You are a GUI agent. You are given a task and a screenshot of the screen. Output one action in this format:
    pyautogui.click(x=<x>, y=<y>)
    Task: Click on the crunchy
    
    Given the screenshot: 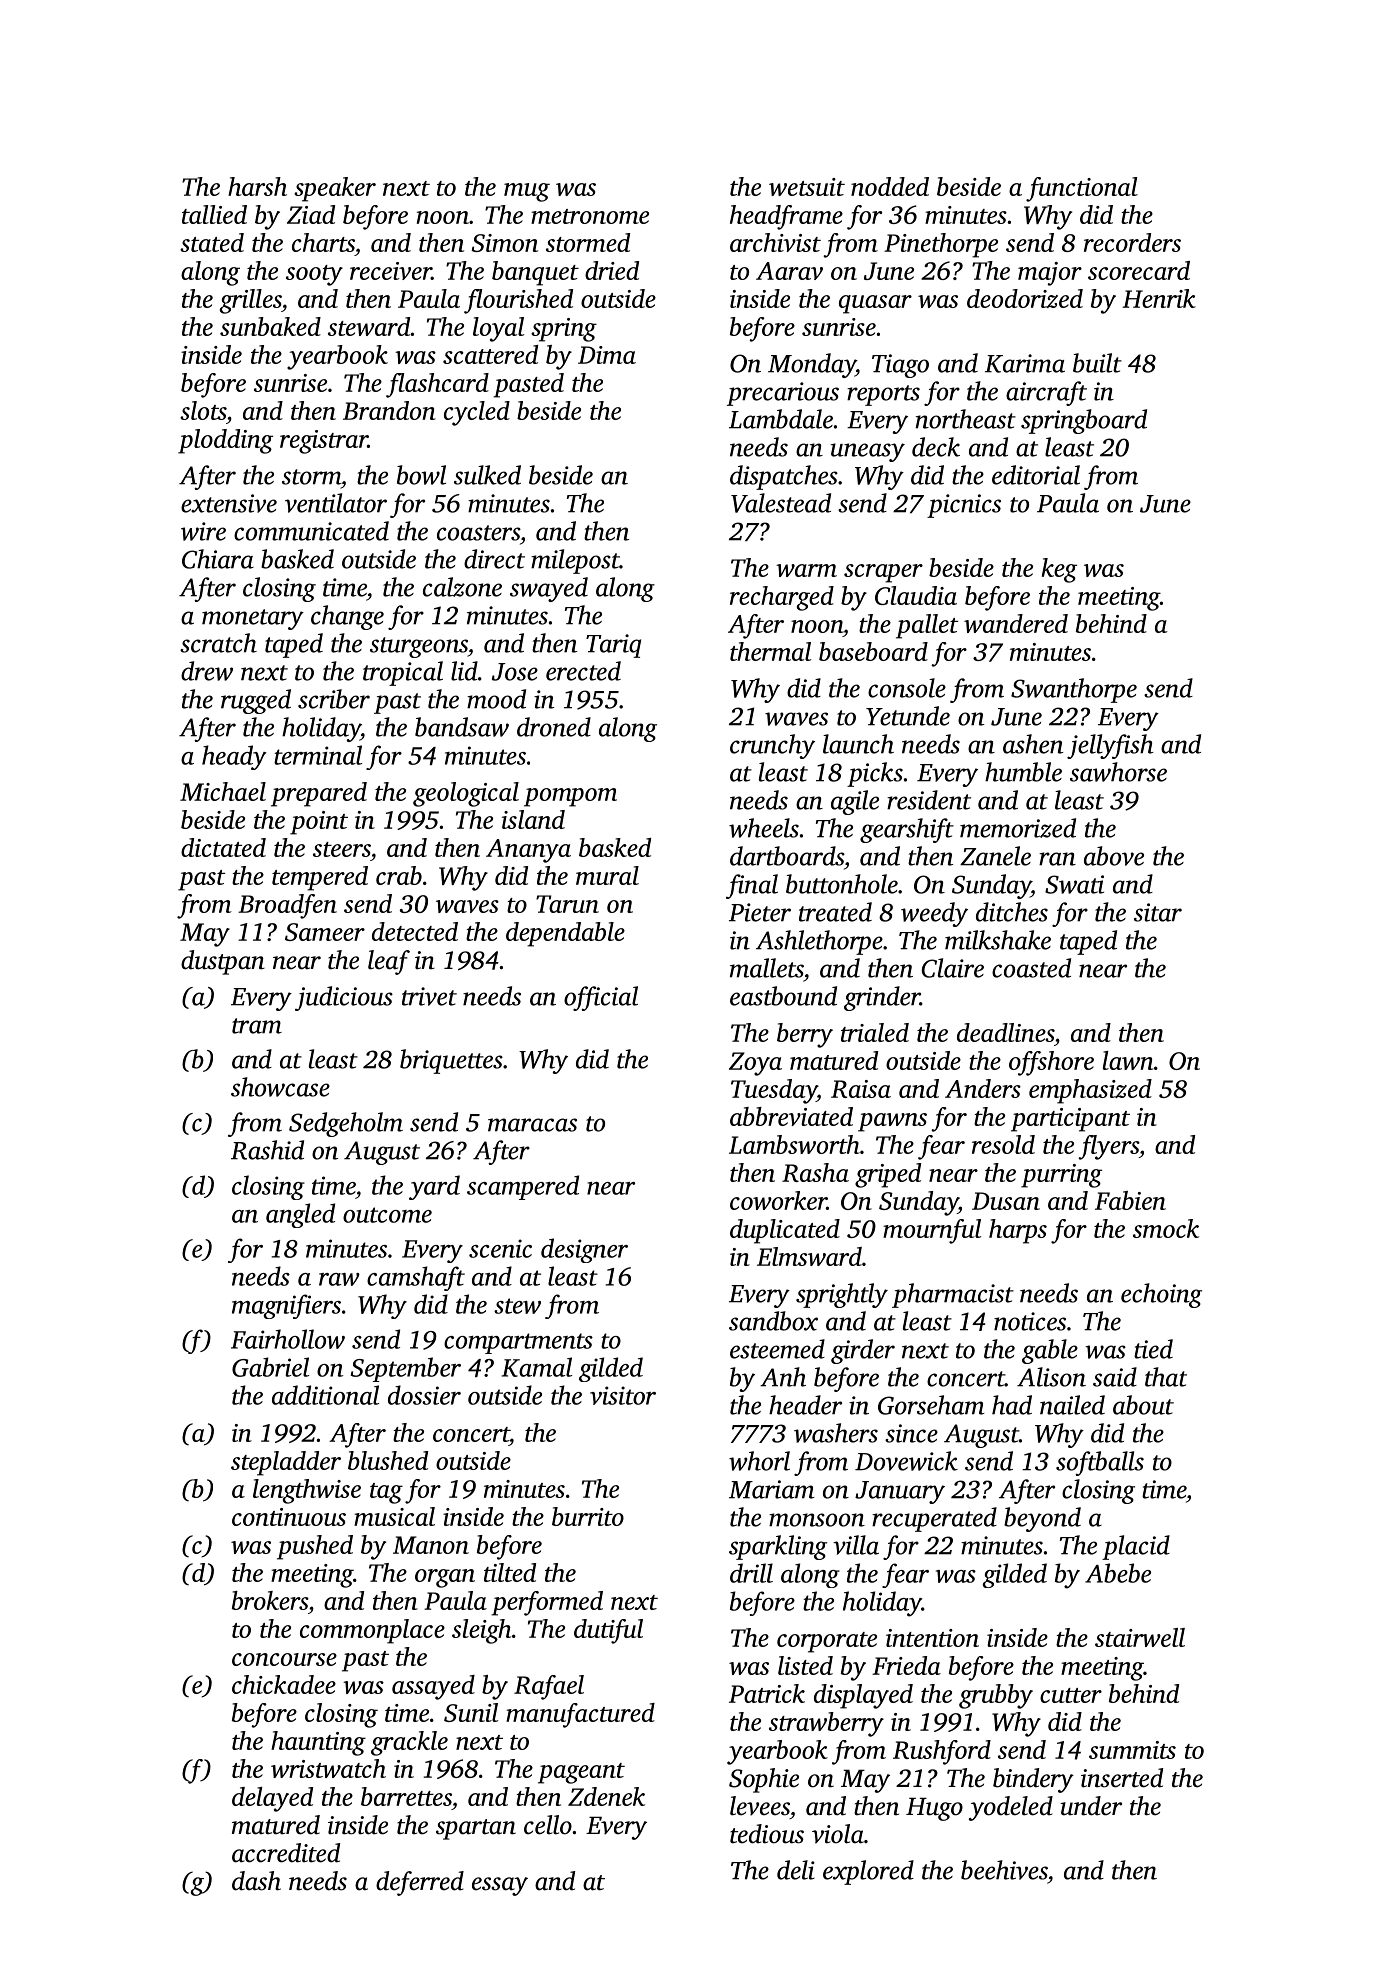 What is the action you would take?
    pyautogui.click(x=772, y=746)
